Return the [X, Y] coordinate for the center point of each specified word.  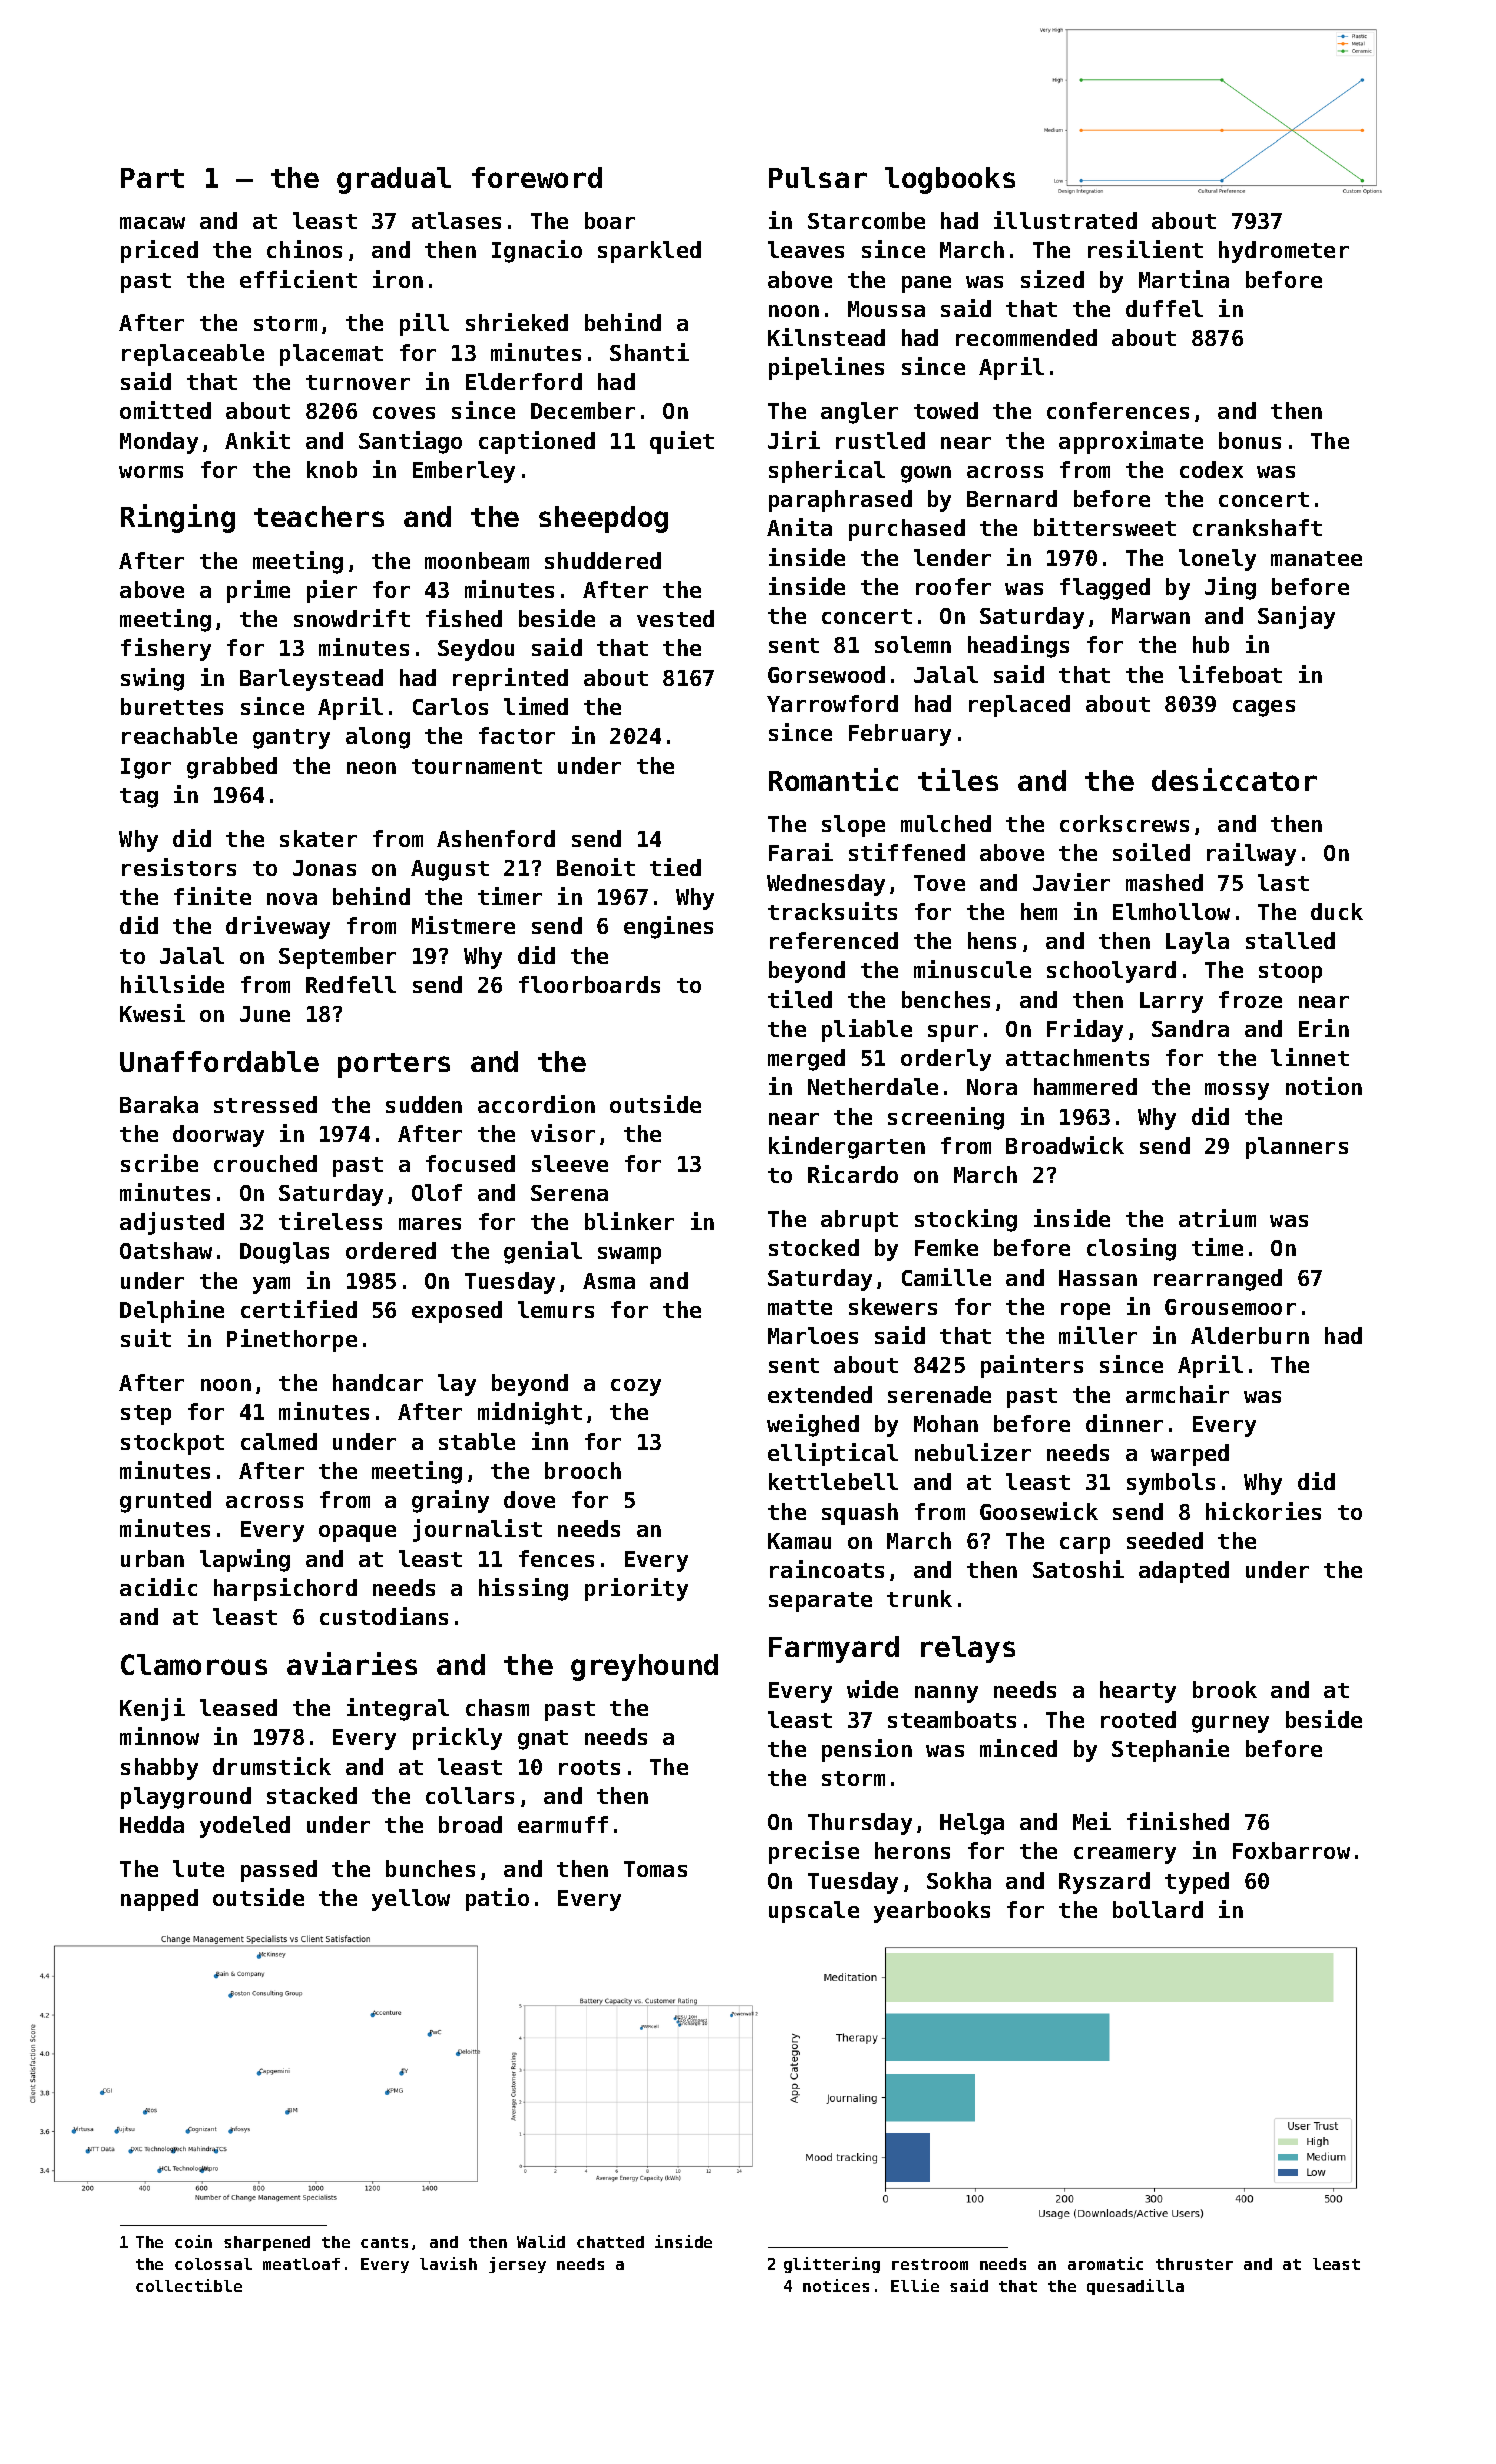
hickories [1263, 1511]
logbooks [950, 180]
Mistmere [463, 925]
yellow [411, 1900]
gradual [394, 180]
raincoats [827, 1569]
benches [946, 999]
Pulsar [818, 177]
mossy [1237, 1091]
